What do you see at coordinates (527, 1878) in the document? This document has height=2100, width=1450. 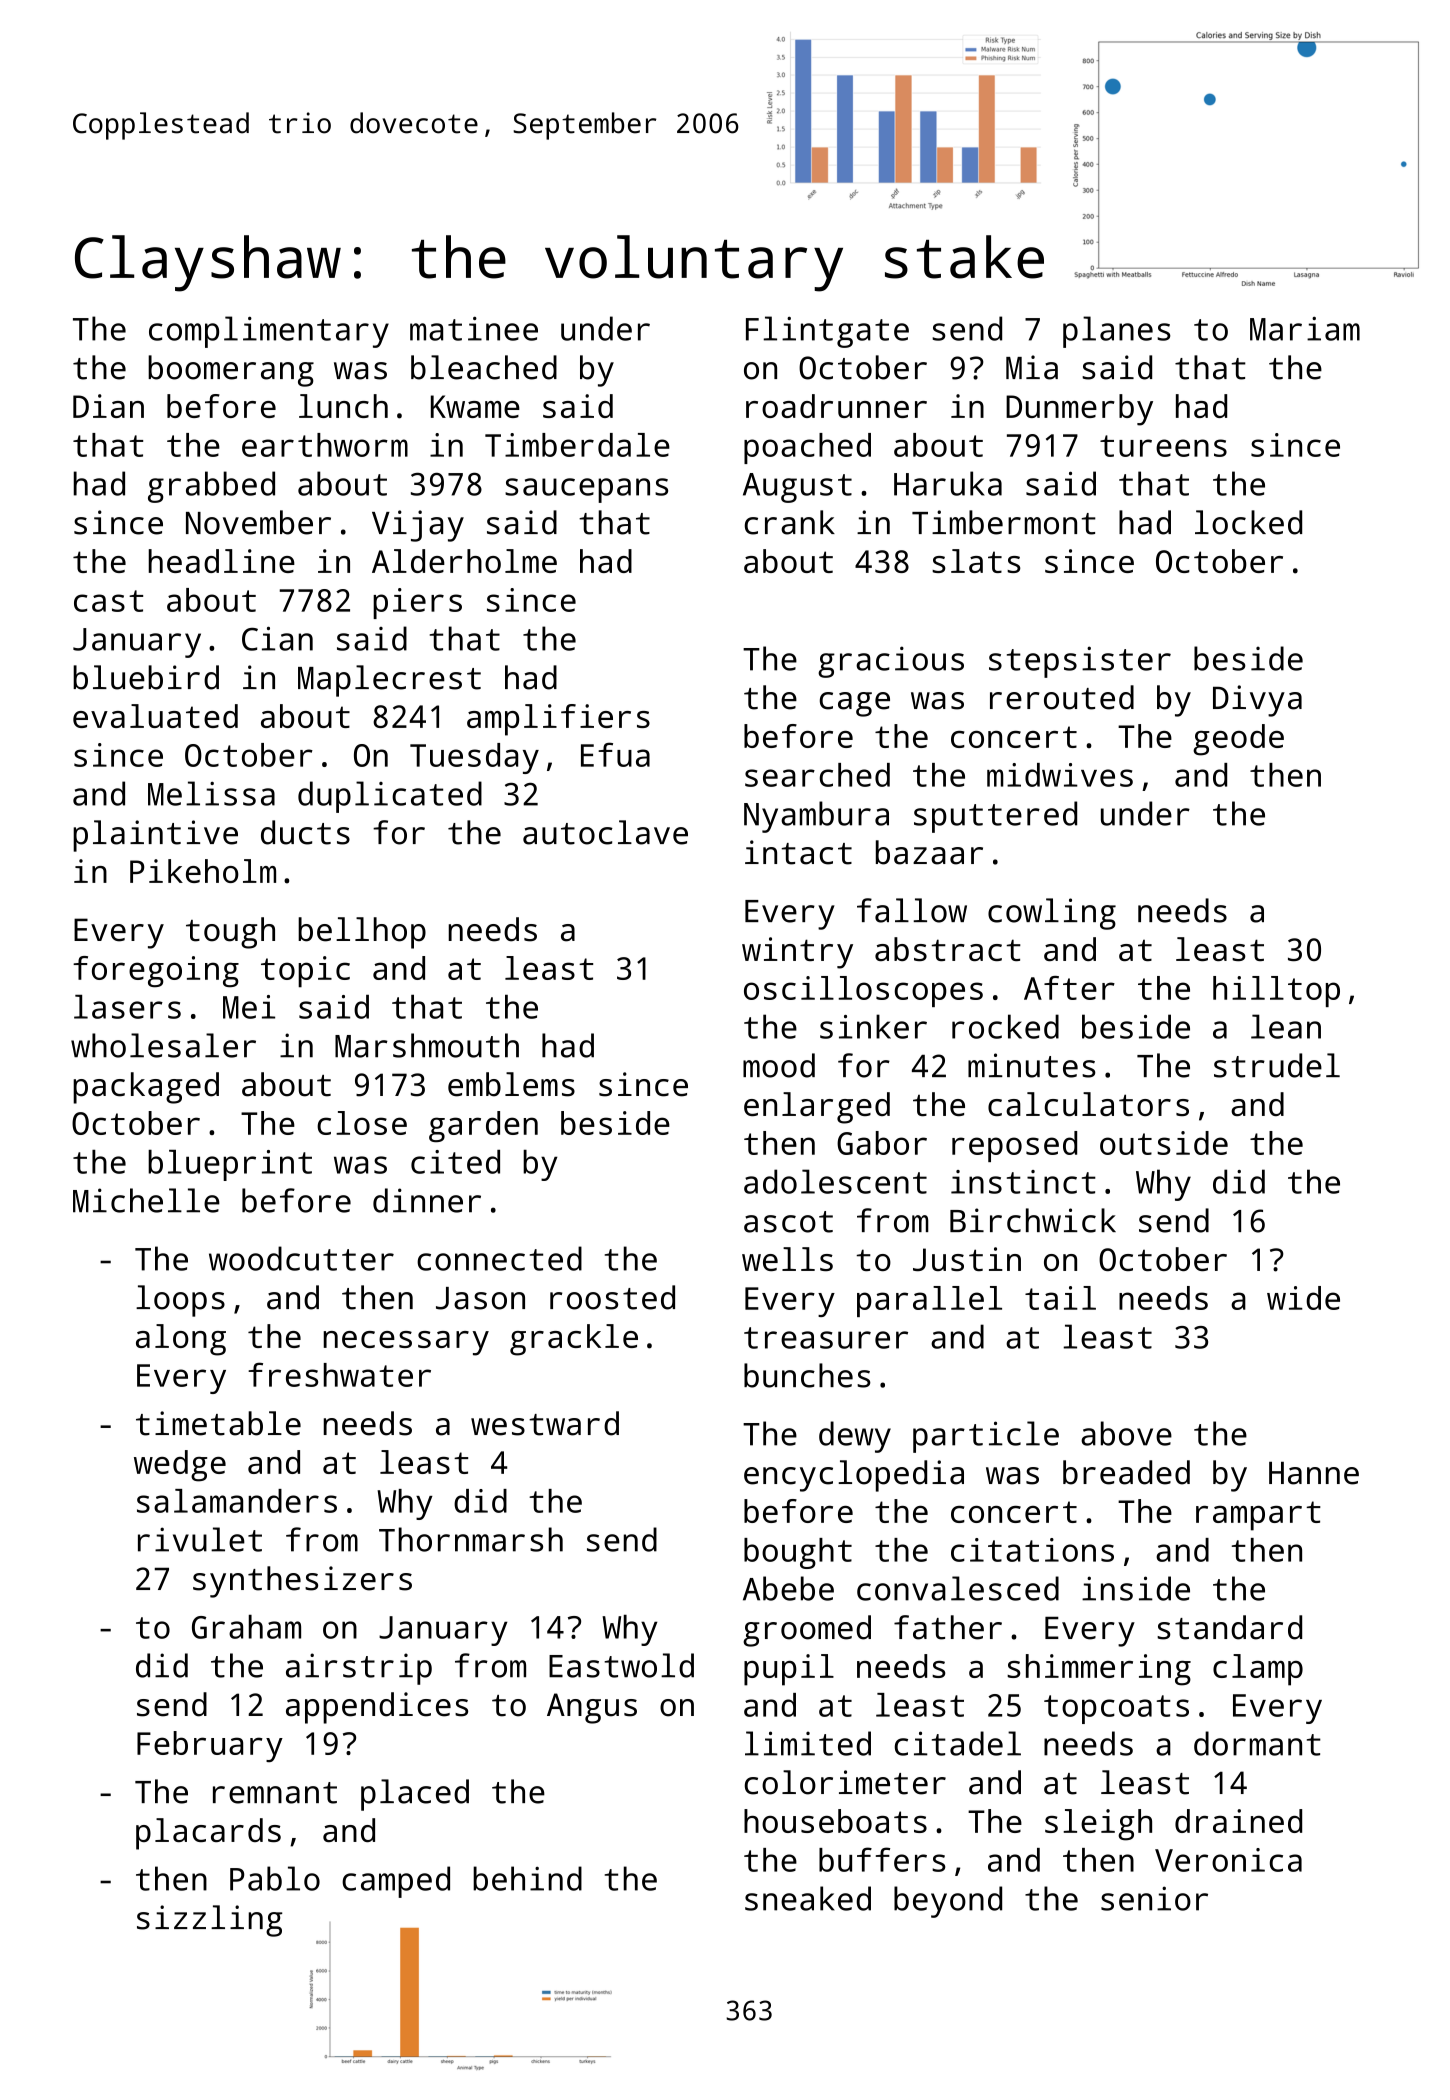 I see `behind` at bounding box center [527, 1878].
